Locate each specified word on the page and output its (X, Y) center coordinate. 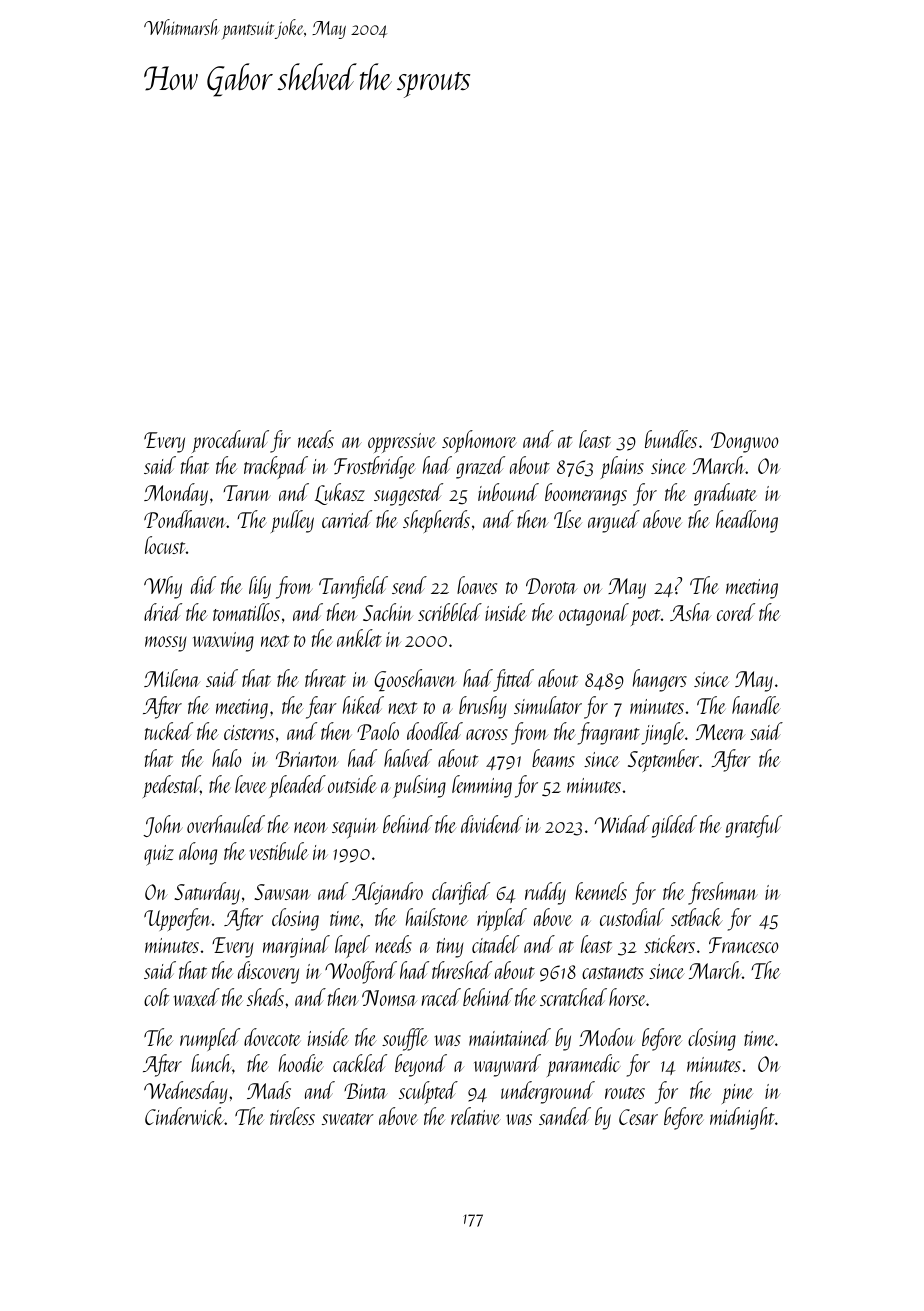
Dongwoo (745, 442)
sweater (348, 1119)
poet (645, 617)
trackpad (276, 467)
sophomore (479, 441)
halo (227, 758)
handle (756, 705)
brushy (483, 707)
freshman (723, 893)
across (487, 734)
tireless (292, 1116)
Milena (172, 678)
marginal (296, 946)
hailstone (437, 917)
